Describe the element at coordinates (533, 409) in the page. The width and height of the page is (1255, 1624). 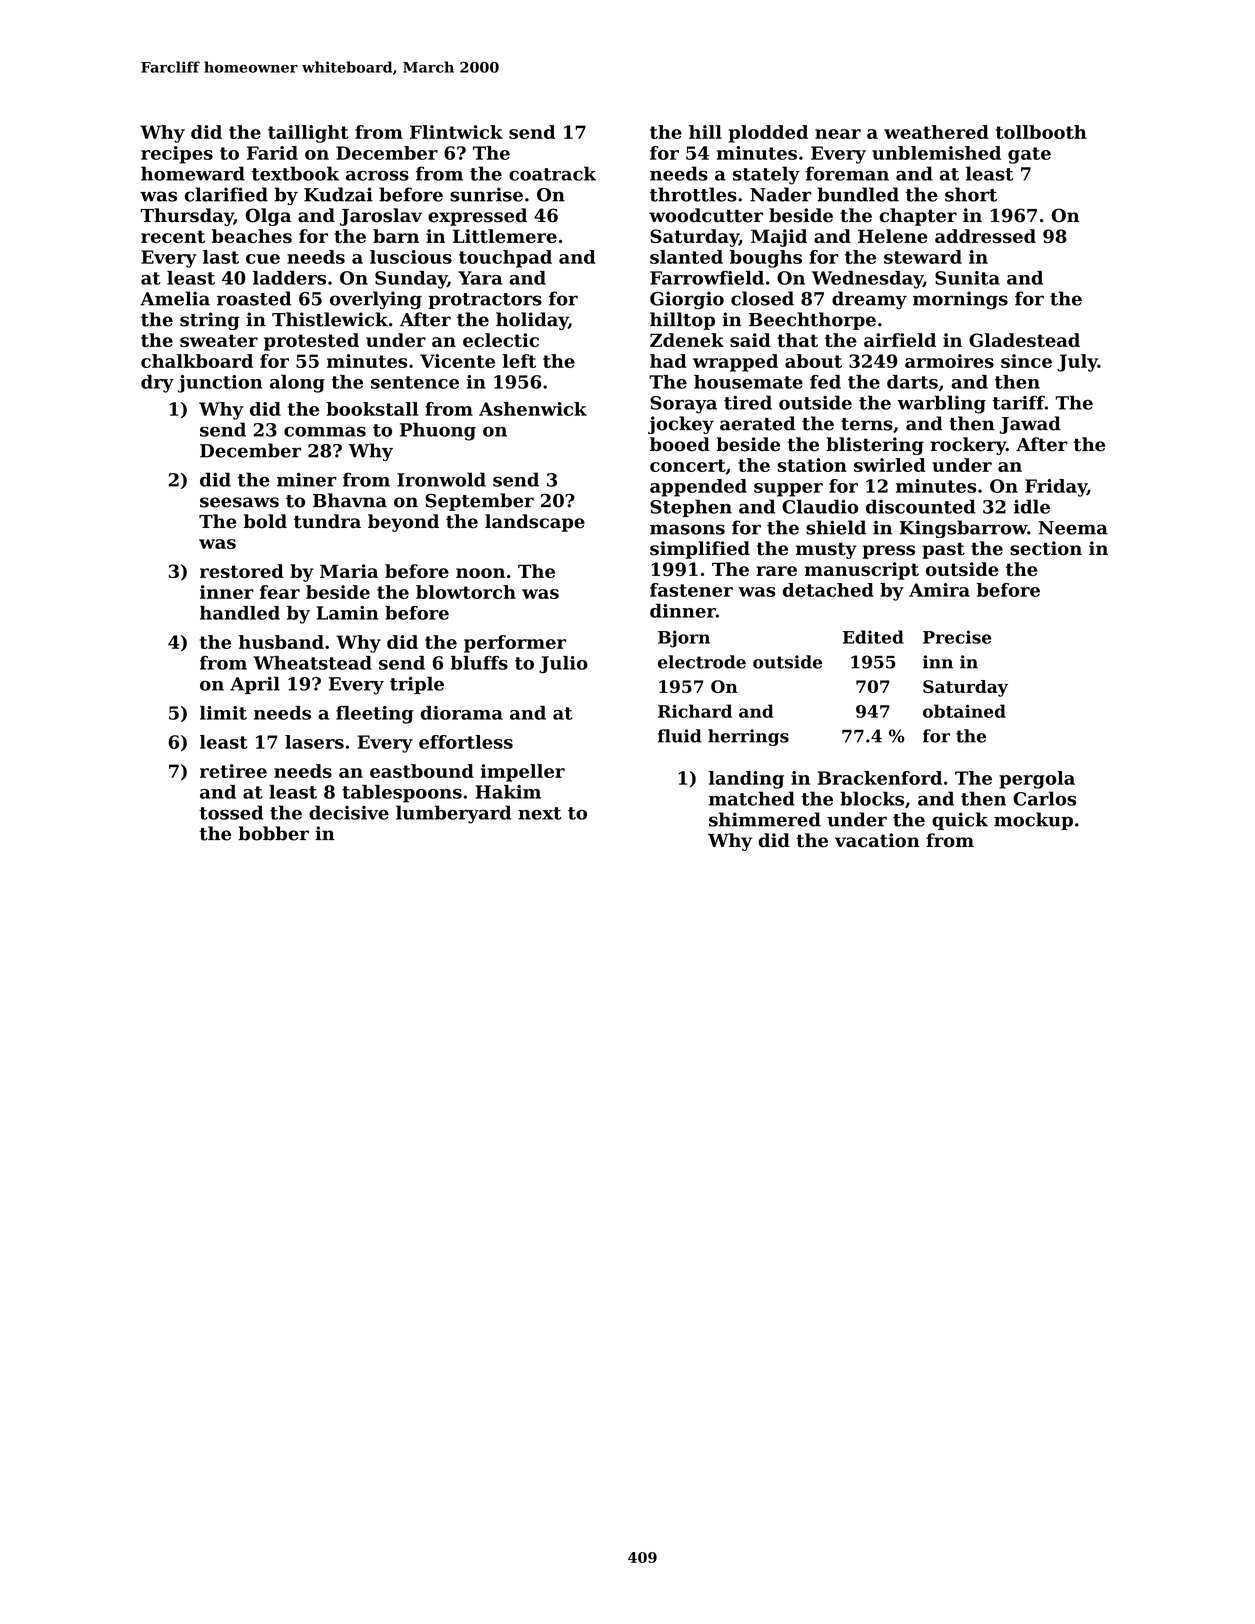
I see `Ashenwick` at that location.
